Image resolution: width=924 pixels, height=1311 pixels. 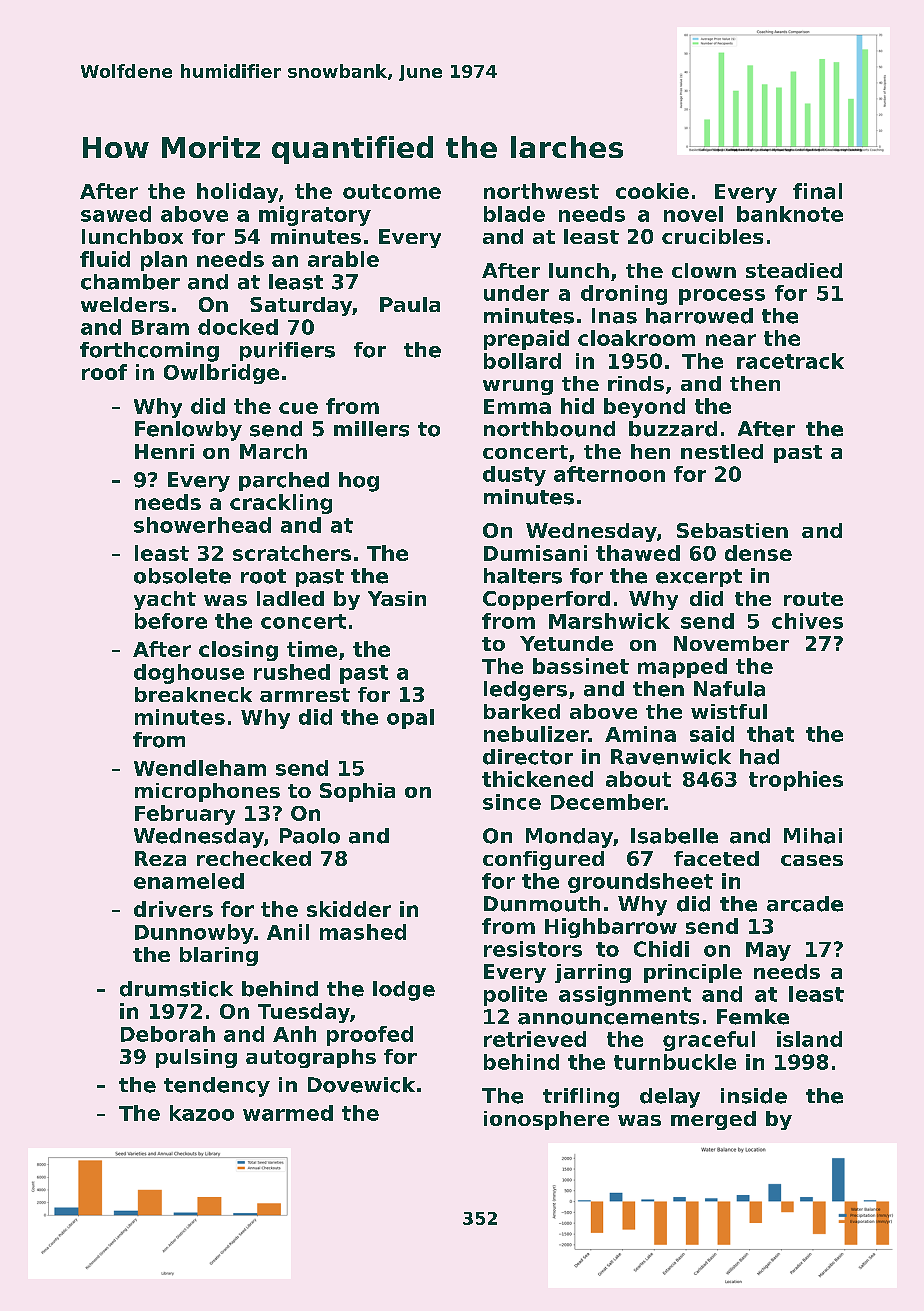 I want to click on doghouse, so click(x=189, y=674).
